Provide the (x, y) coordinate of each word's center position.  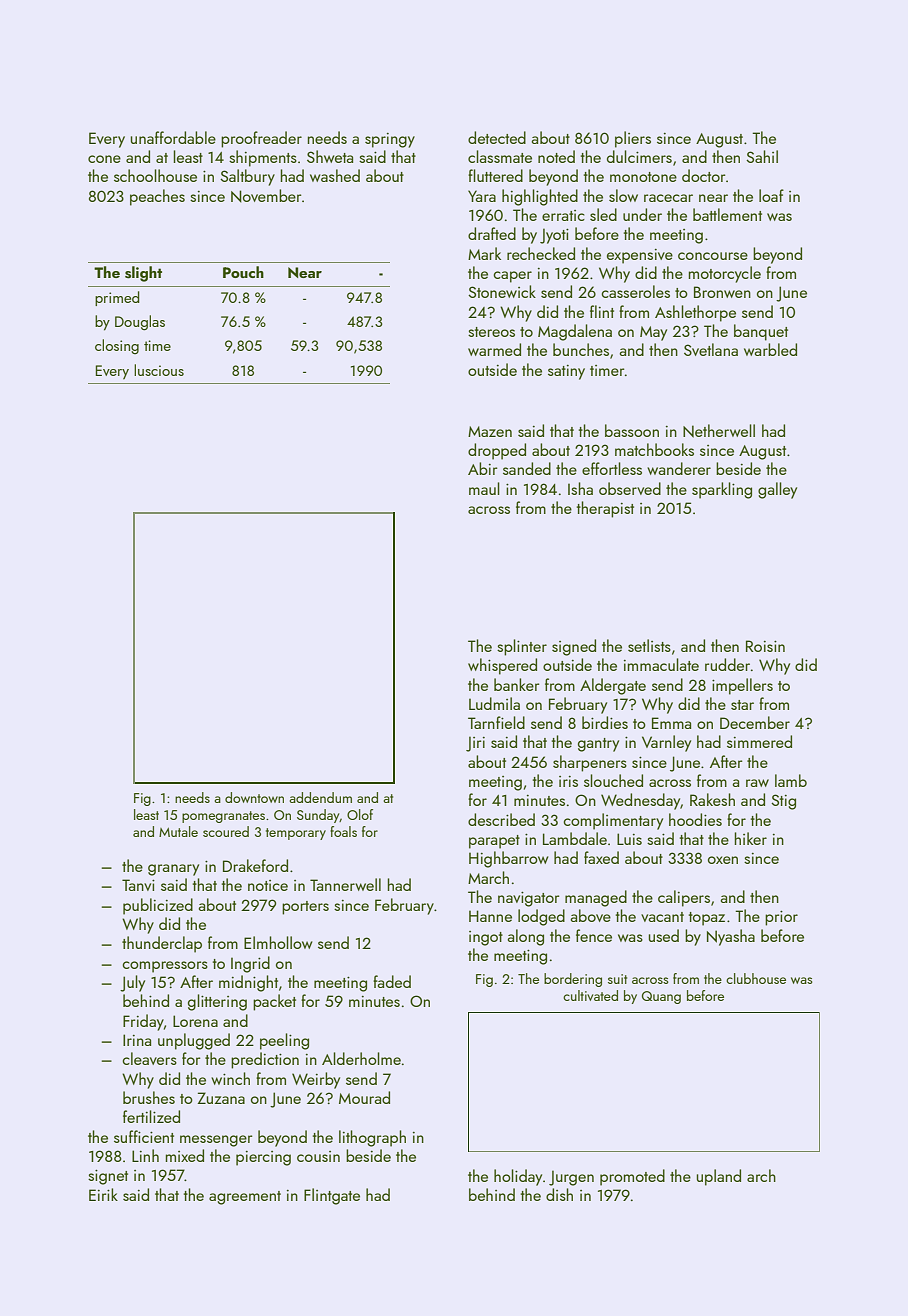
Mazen (490, 431)
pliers (633, 139)
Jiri (475, 744)
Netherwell (719, 431)
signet (108, 1177)
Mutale (178, 831)
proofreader (261, 139)
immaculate (661, 664)
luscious (159, 370)
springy (390, 140)
